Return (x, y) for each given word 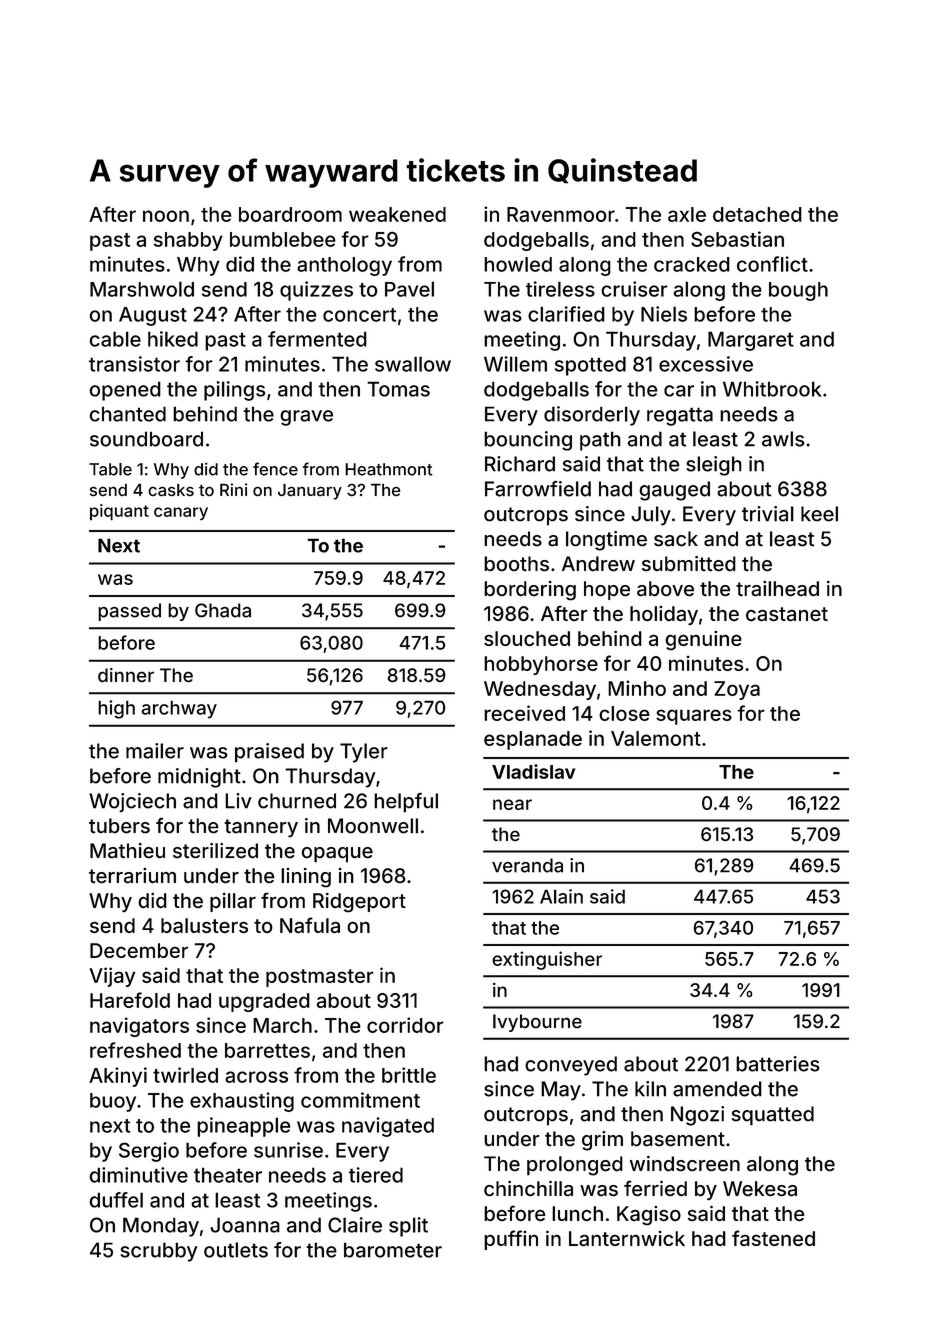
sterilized (215, 850)
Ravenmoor (561, 214)
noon (166, 216)
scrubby (159, 1252)
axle (687, 214)
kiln (650, 1089)
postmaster (320, 978)
